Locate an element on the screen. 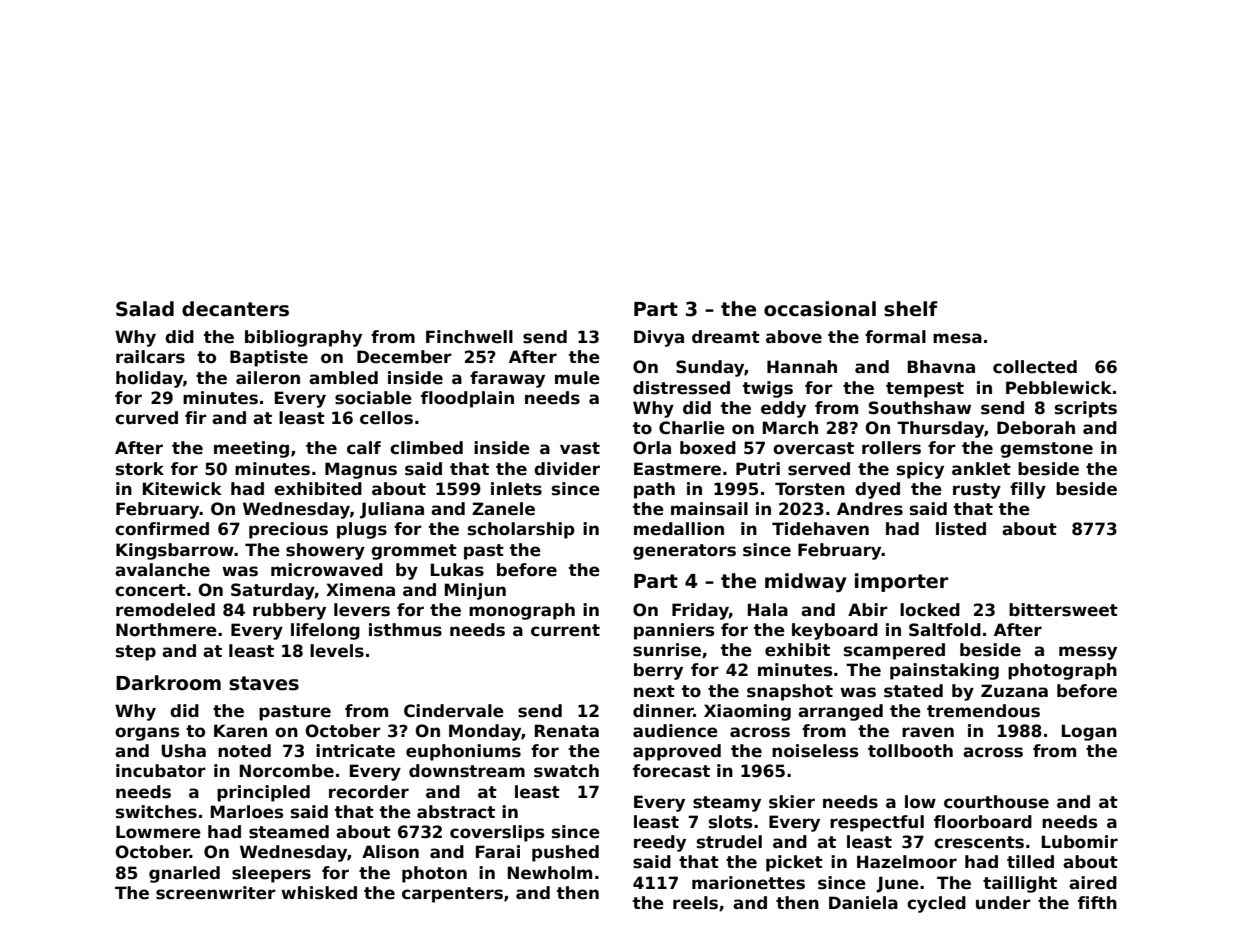 This screenshot has height=952, width=1233. Newholm is located at coordinates (550, 873).
